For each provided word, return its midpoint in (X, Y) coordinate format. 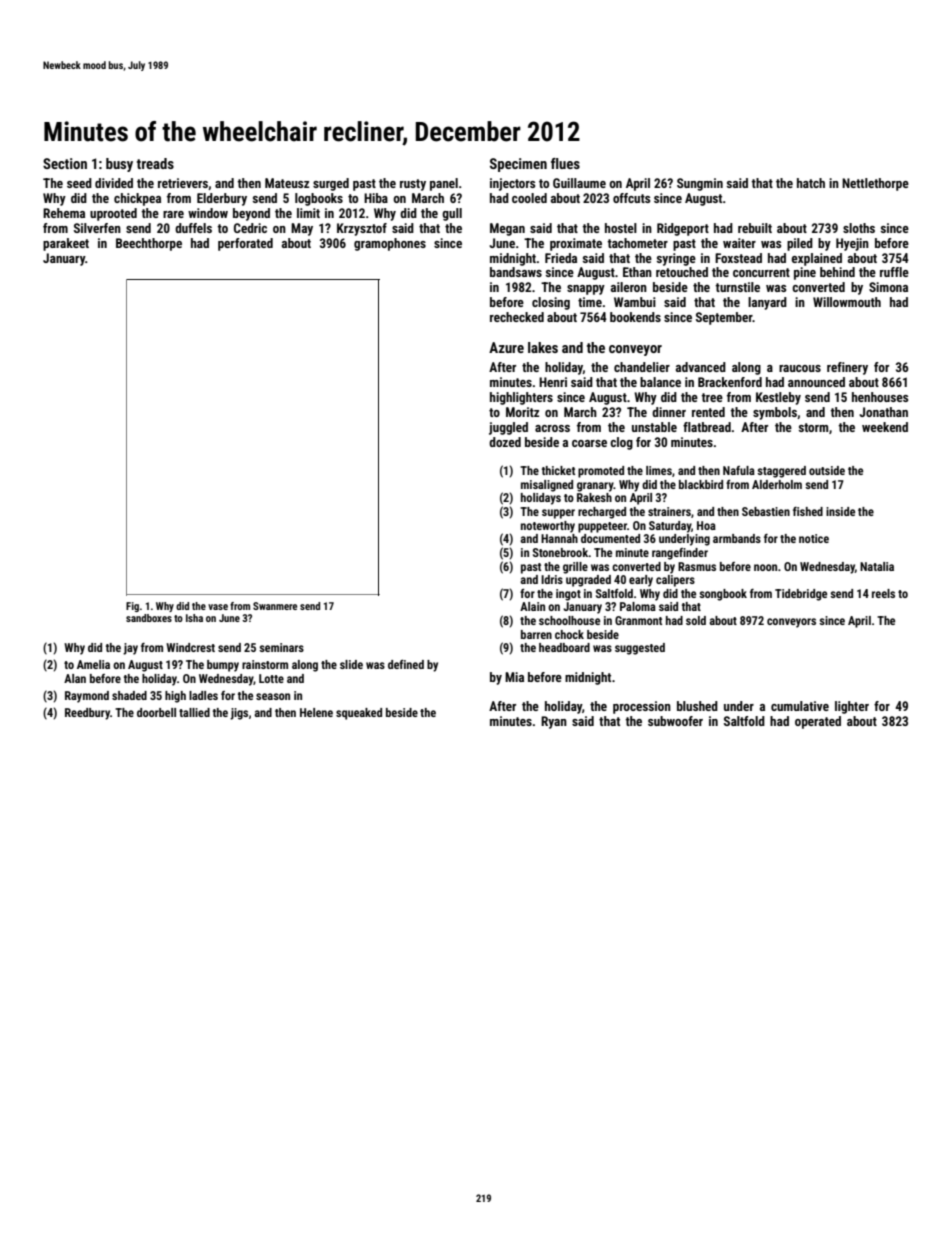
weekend (885, 427)
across (552, 428)
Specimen (518, 165)
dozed (505, 442)
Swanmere (275, 606)
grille (575, 568)
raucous (800, 368)
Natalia (877, 566)
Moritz (522, 412)
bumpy (223, 666)
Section (65, 163)
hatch (811, 183)
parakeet (66, 244)
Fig (132, 607)
